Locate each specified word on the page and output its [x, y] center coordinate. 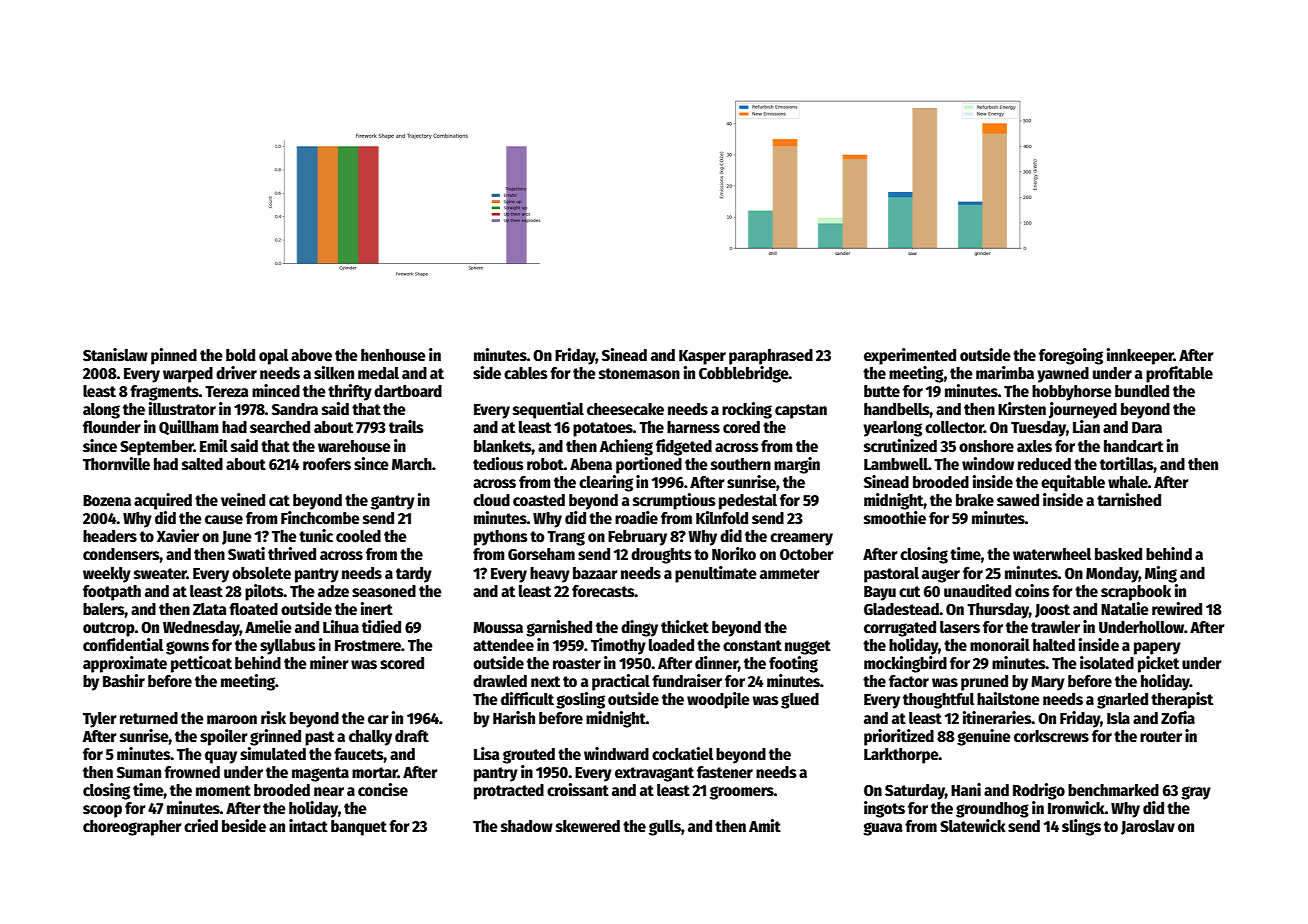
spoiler [224, 737]
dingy [639, 628]
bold [240, 355]
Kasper [702, 357]
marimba [1005, 372]
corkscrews [1051, 736]
